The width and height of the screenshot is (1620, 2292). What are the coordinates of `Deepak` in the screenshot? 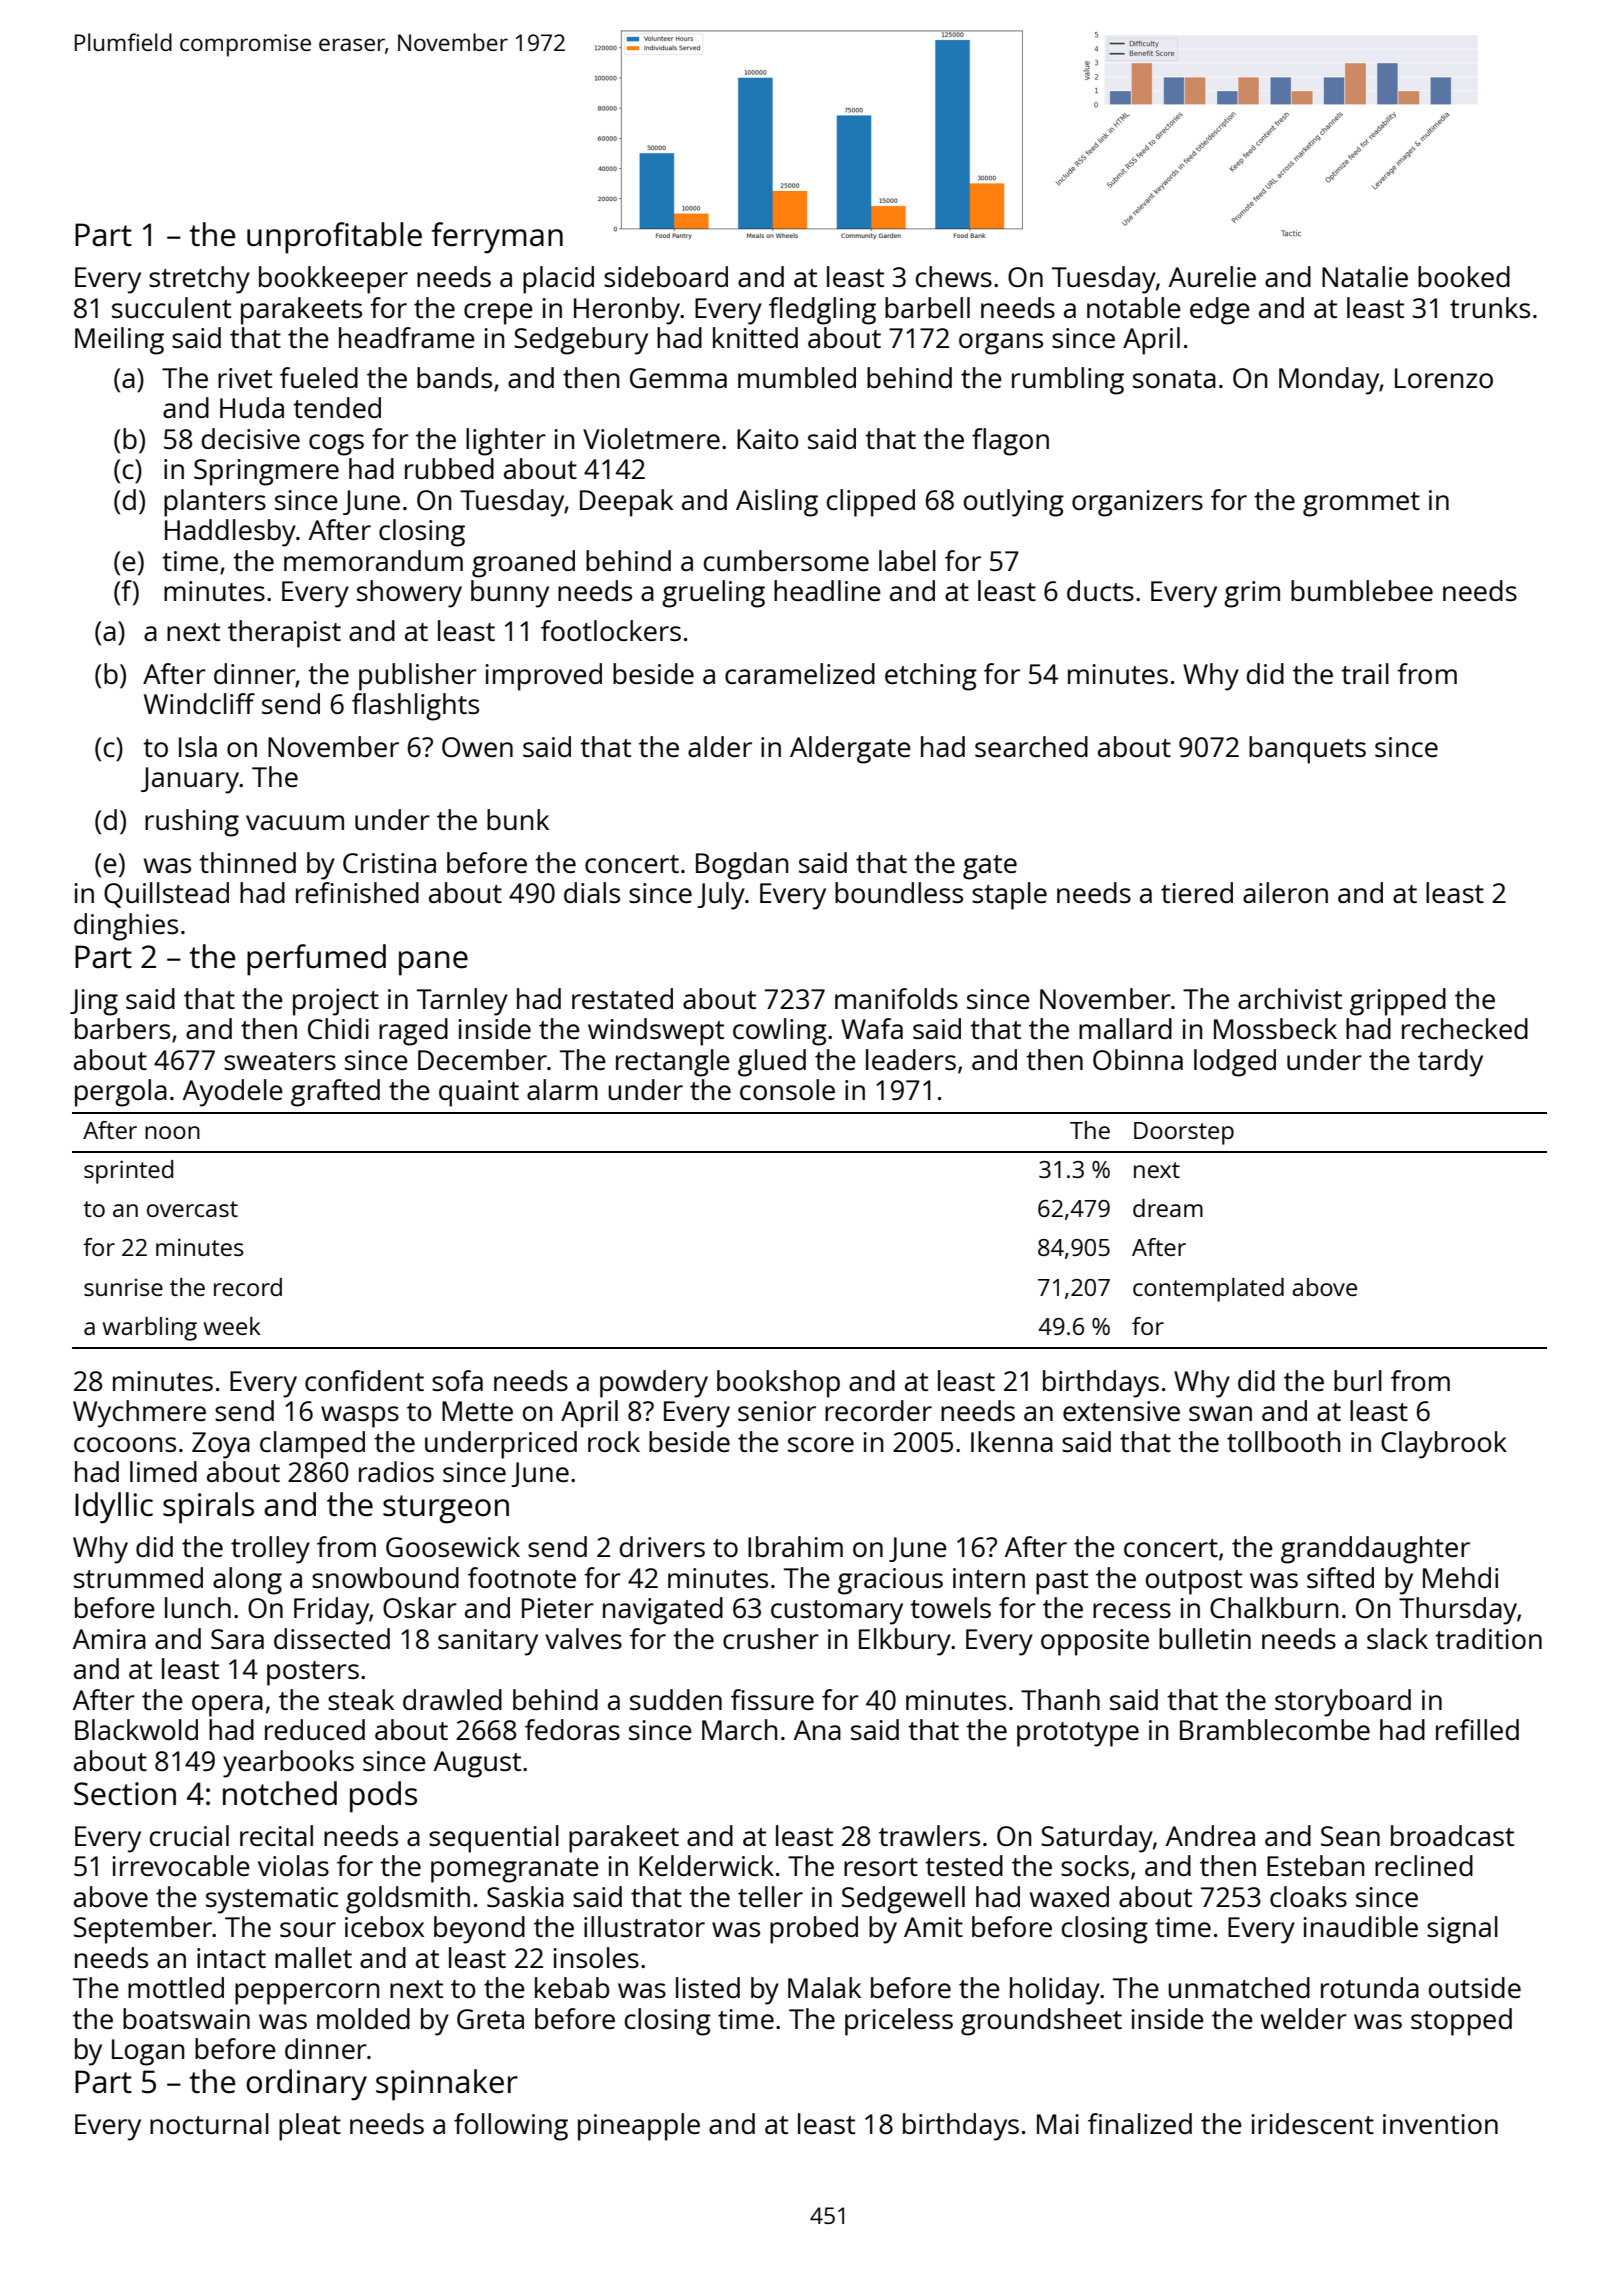 It's located at (626, 503).
